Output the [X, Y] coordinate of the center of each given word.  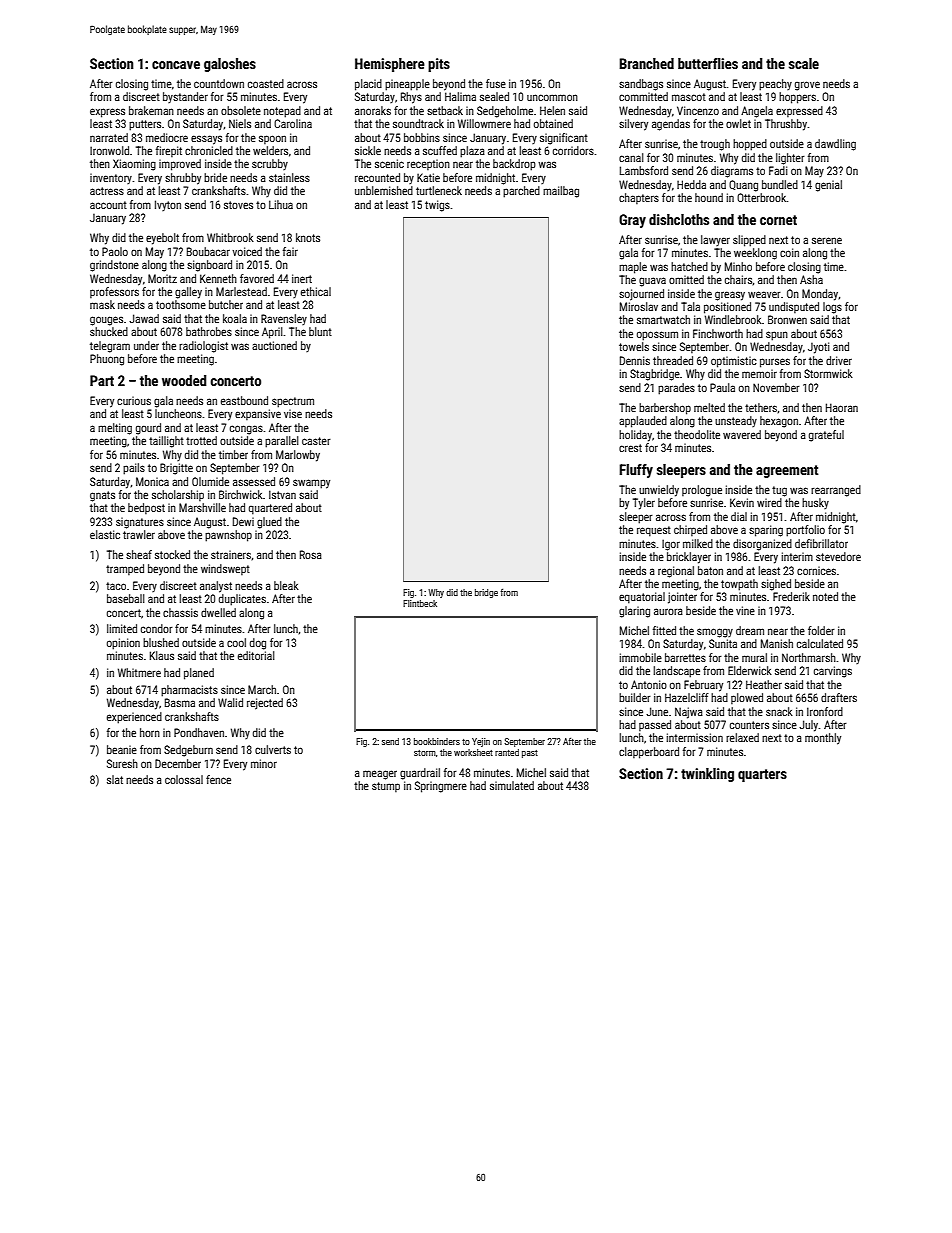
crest [630, 448]
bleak [286, 585]
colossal [184, 779]
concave [176, 65]
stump [386, 787]
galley [188, 293]
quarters [762, 775]
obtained [553, 123]
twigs [437, 206]
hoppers [797, 98]
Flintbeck [420, 603]
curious [134, 401]
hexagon [779, 422]
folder [821, 630]
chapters [639, 198]
